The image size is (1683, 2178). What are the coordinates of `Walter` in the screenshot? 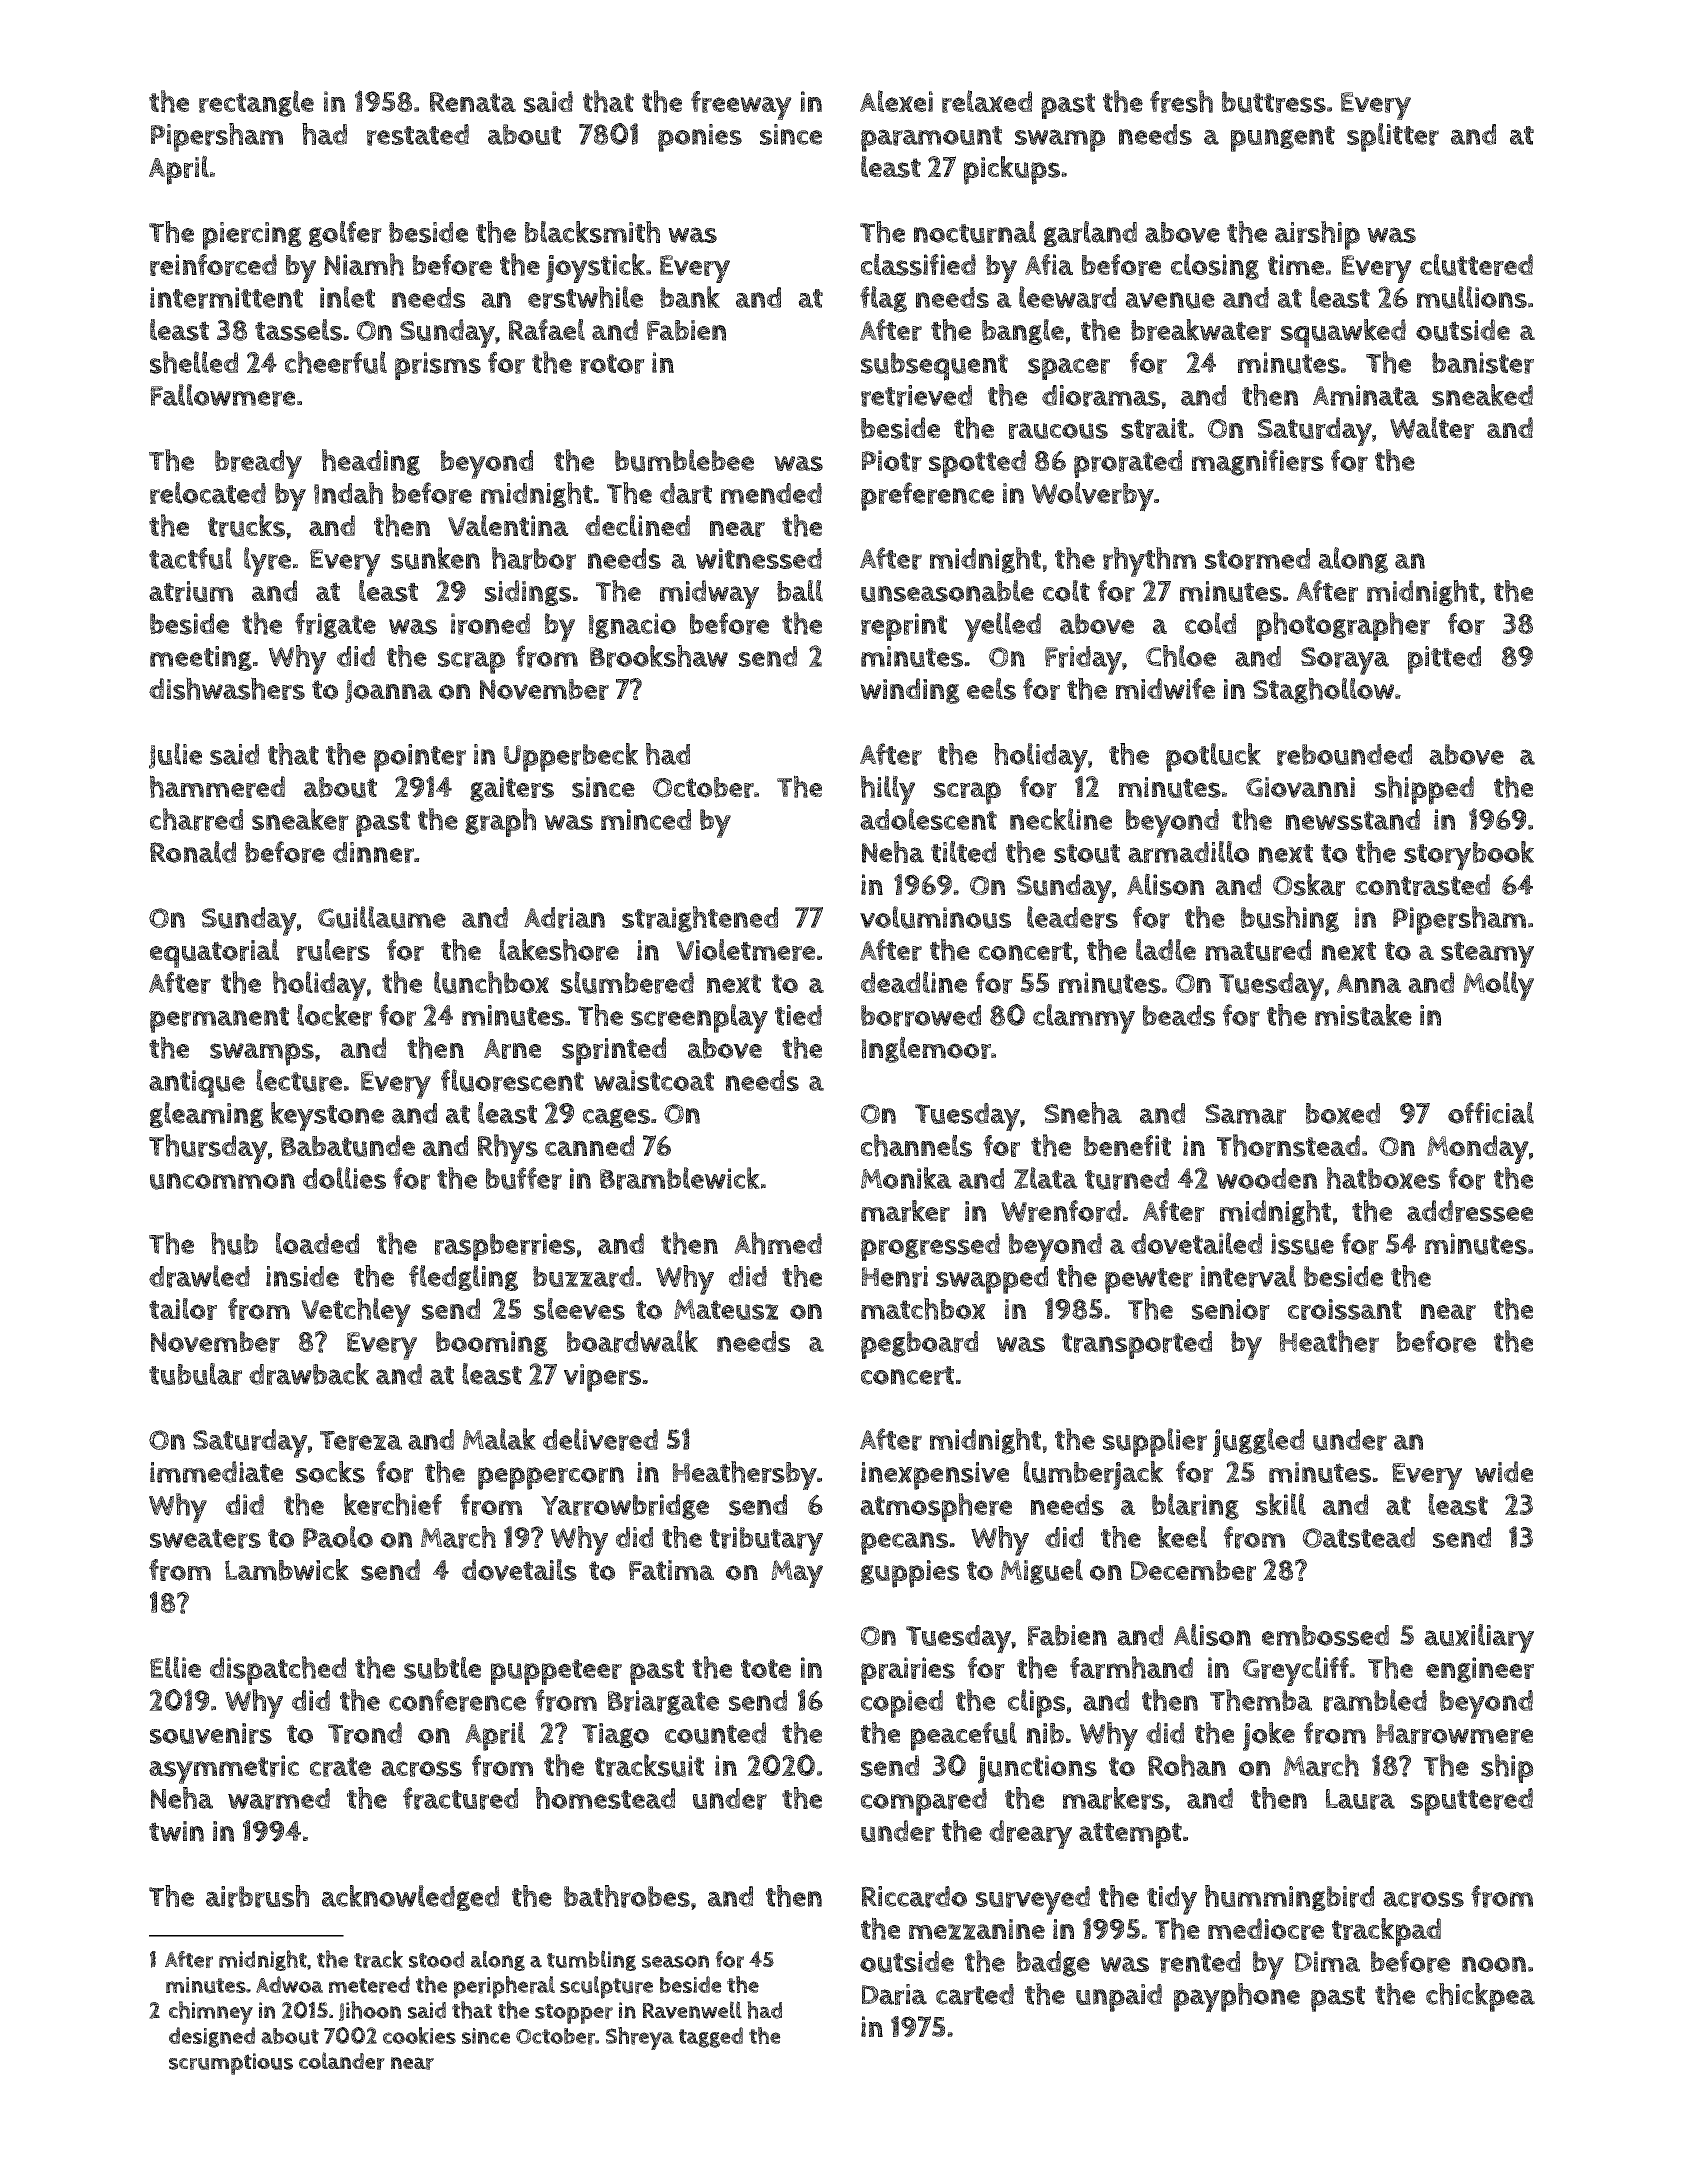 It's located at (1432, 427).
